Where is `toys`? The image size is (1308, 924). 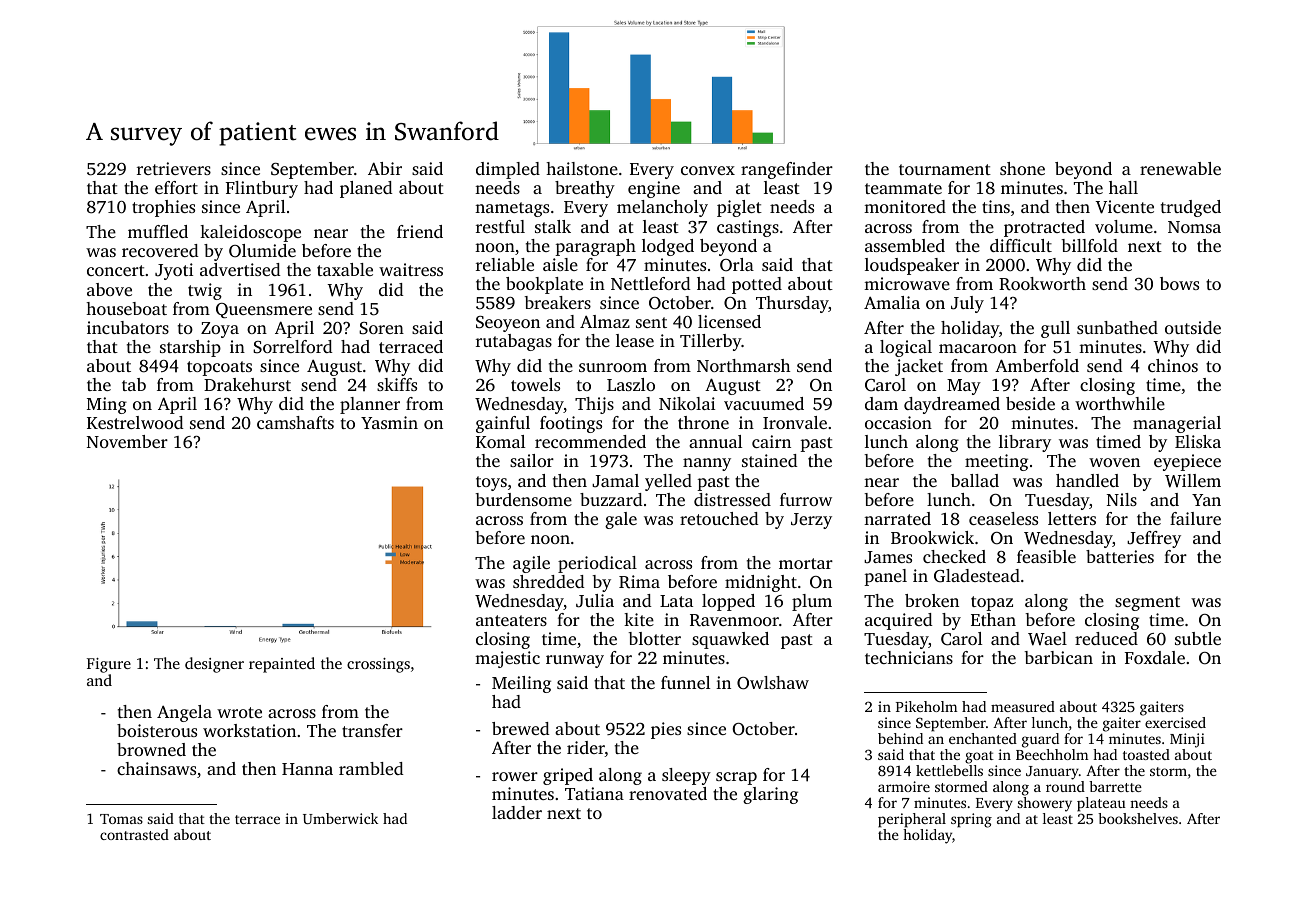 toys is located at coordinates (491, 483).
